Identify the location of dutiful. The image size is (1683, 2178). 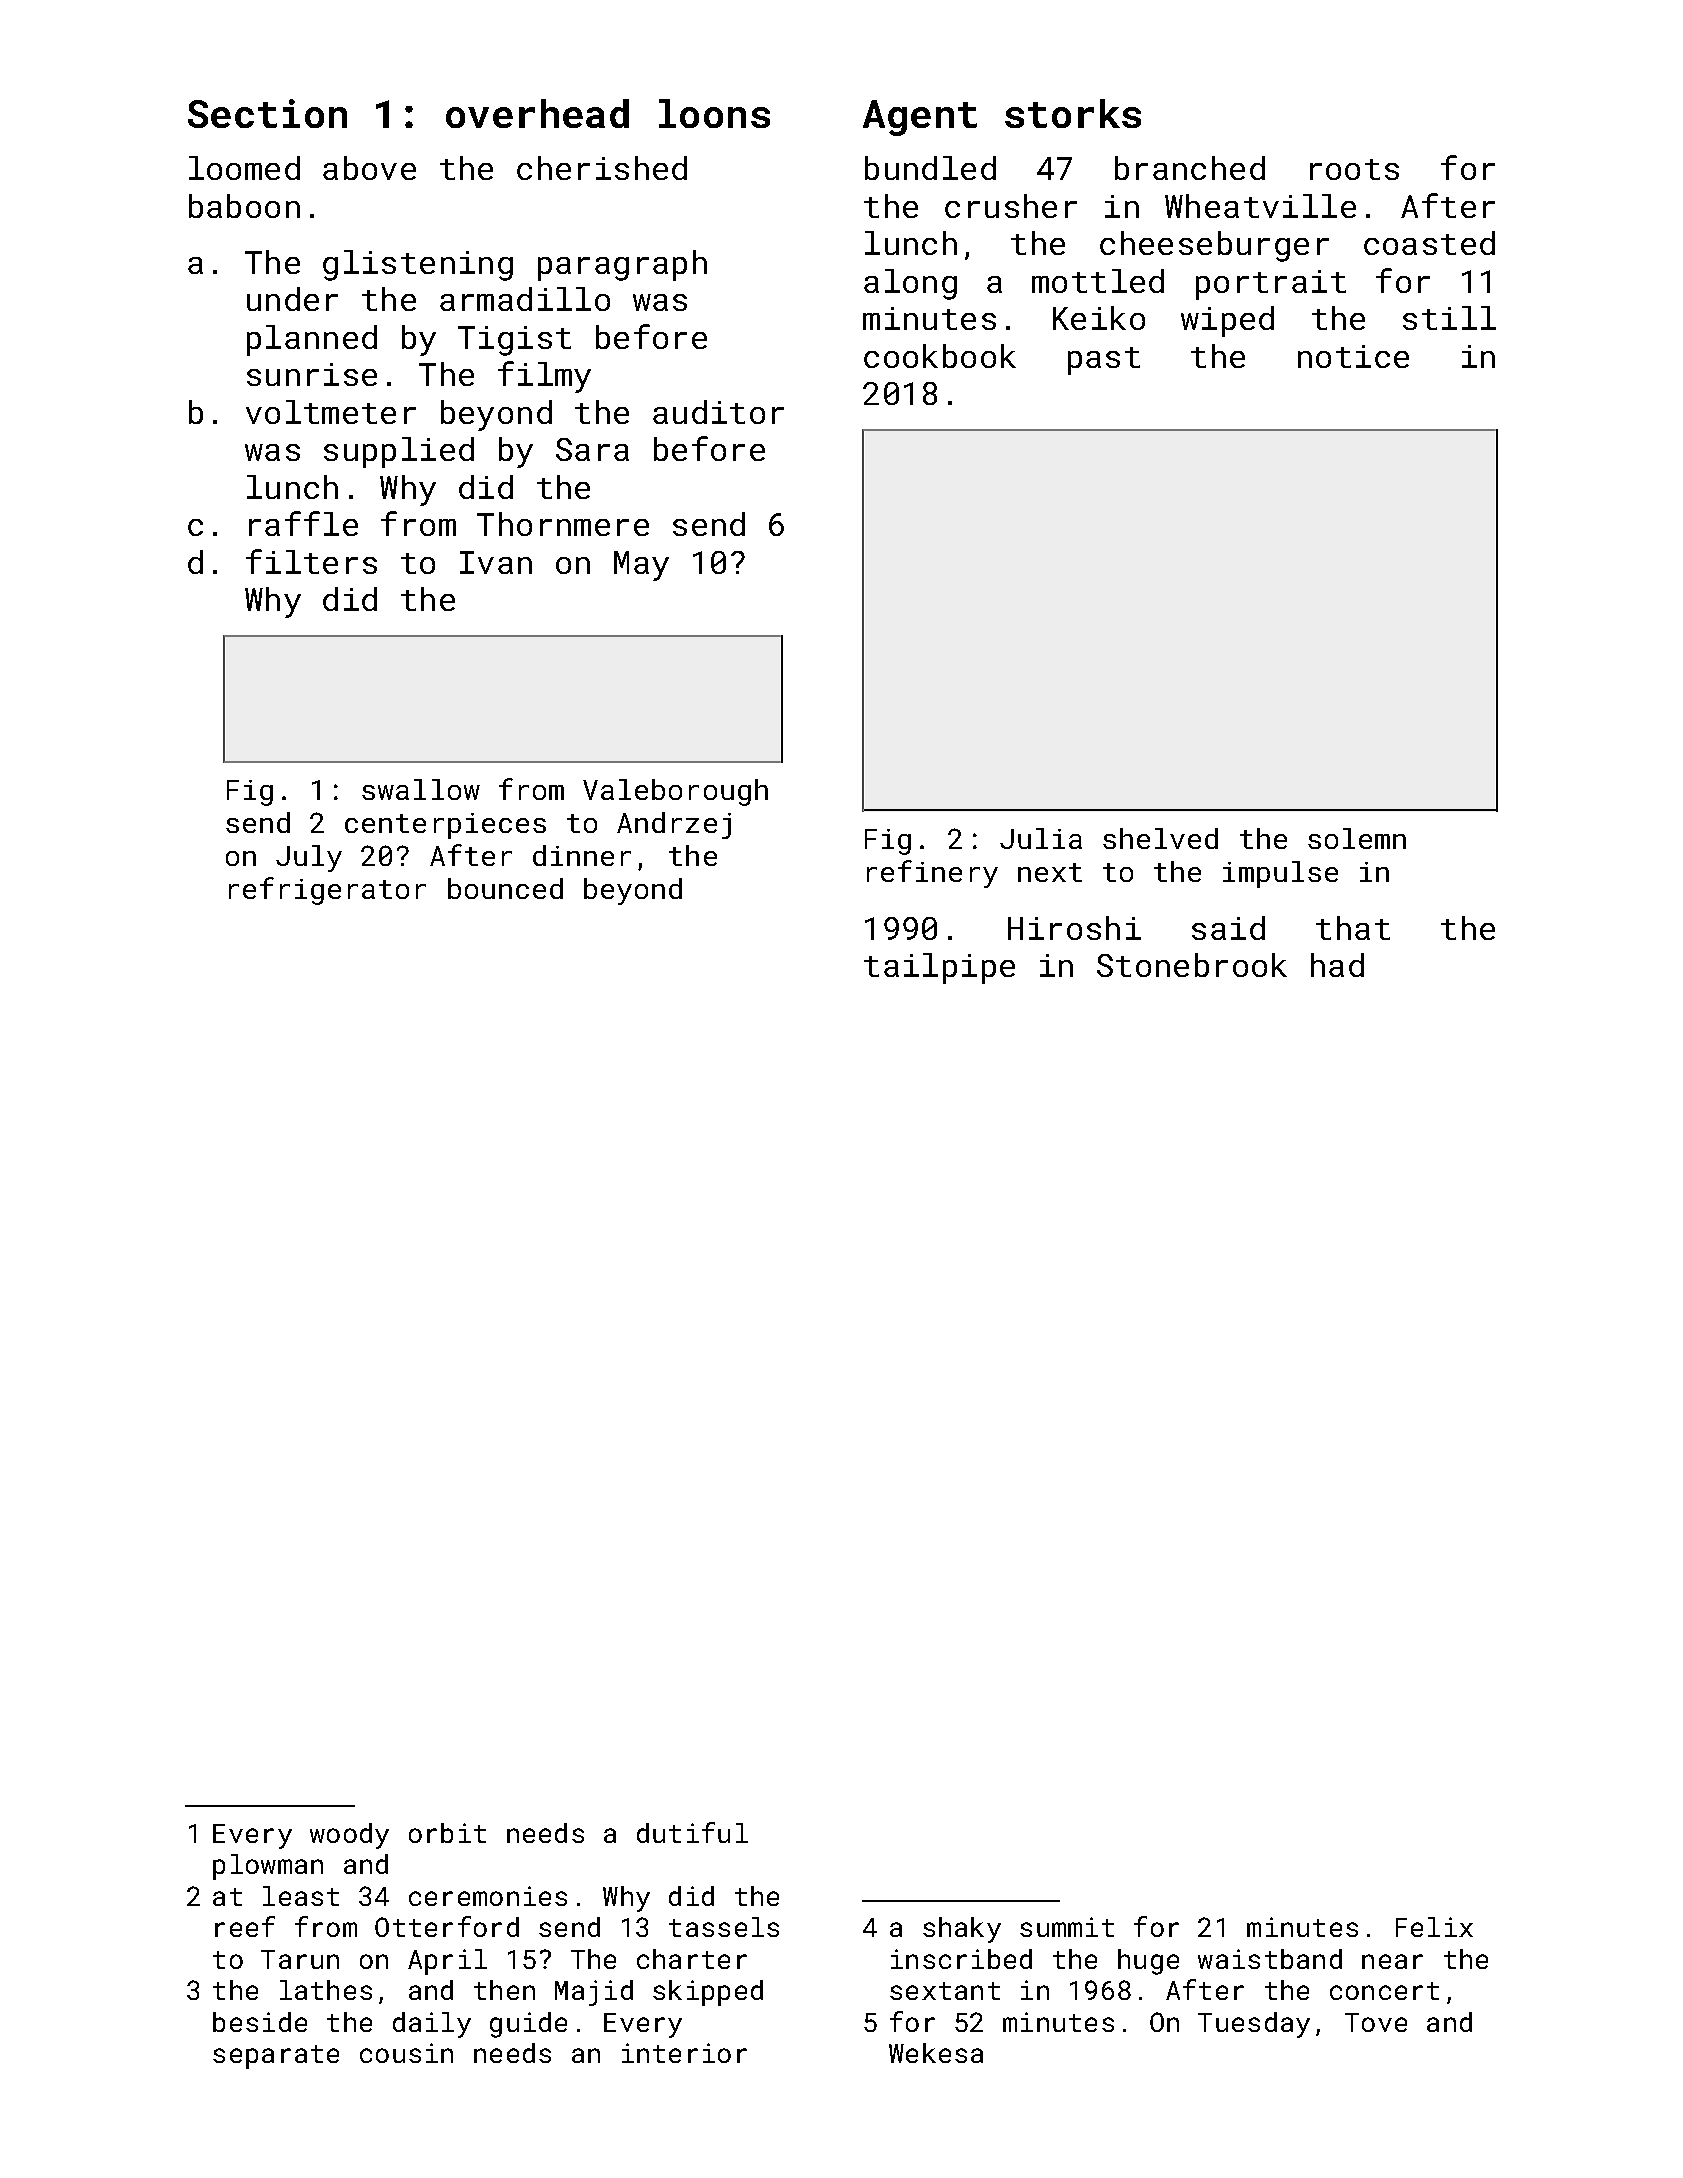
(692, 1832).
